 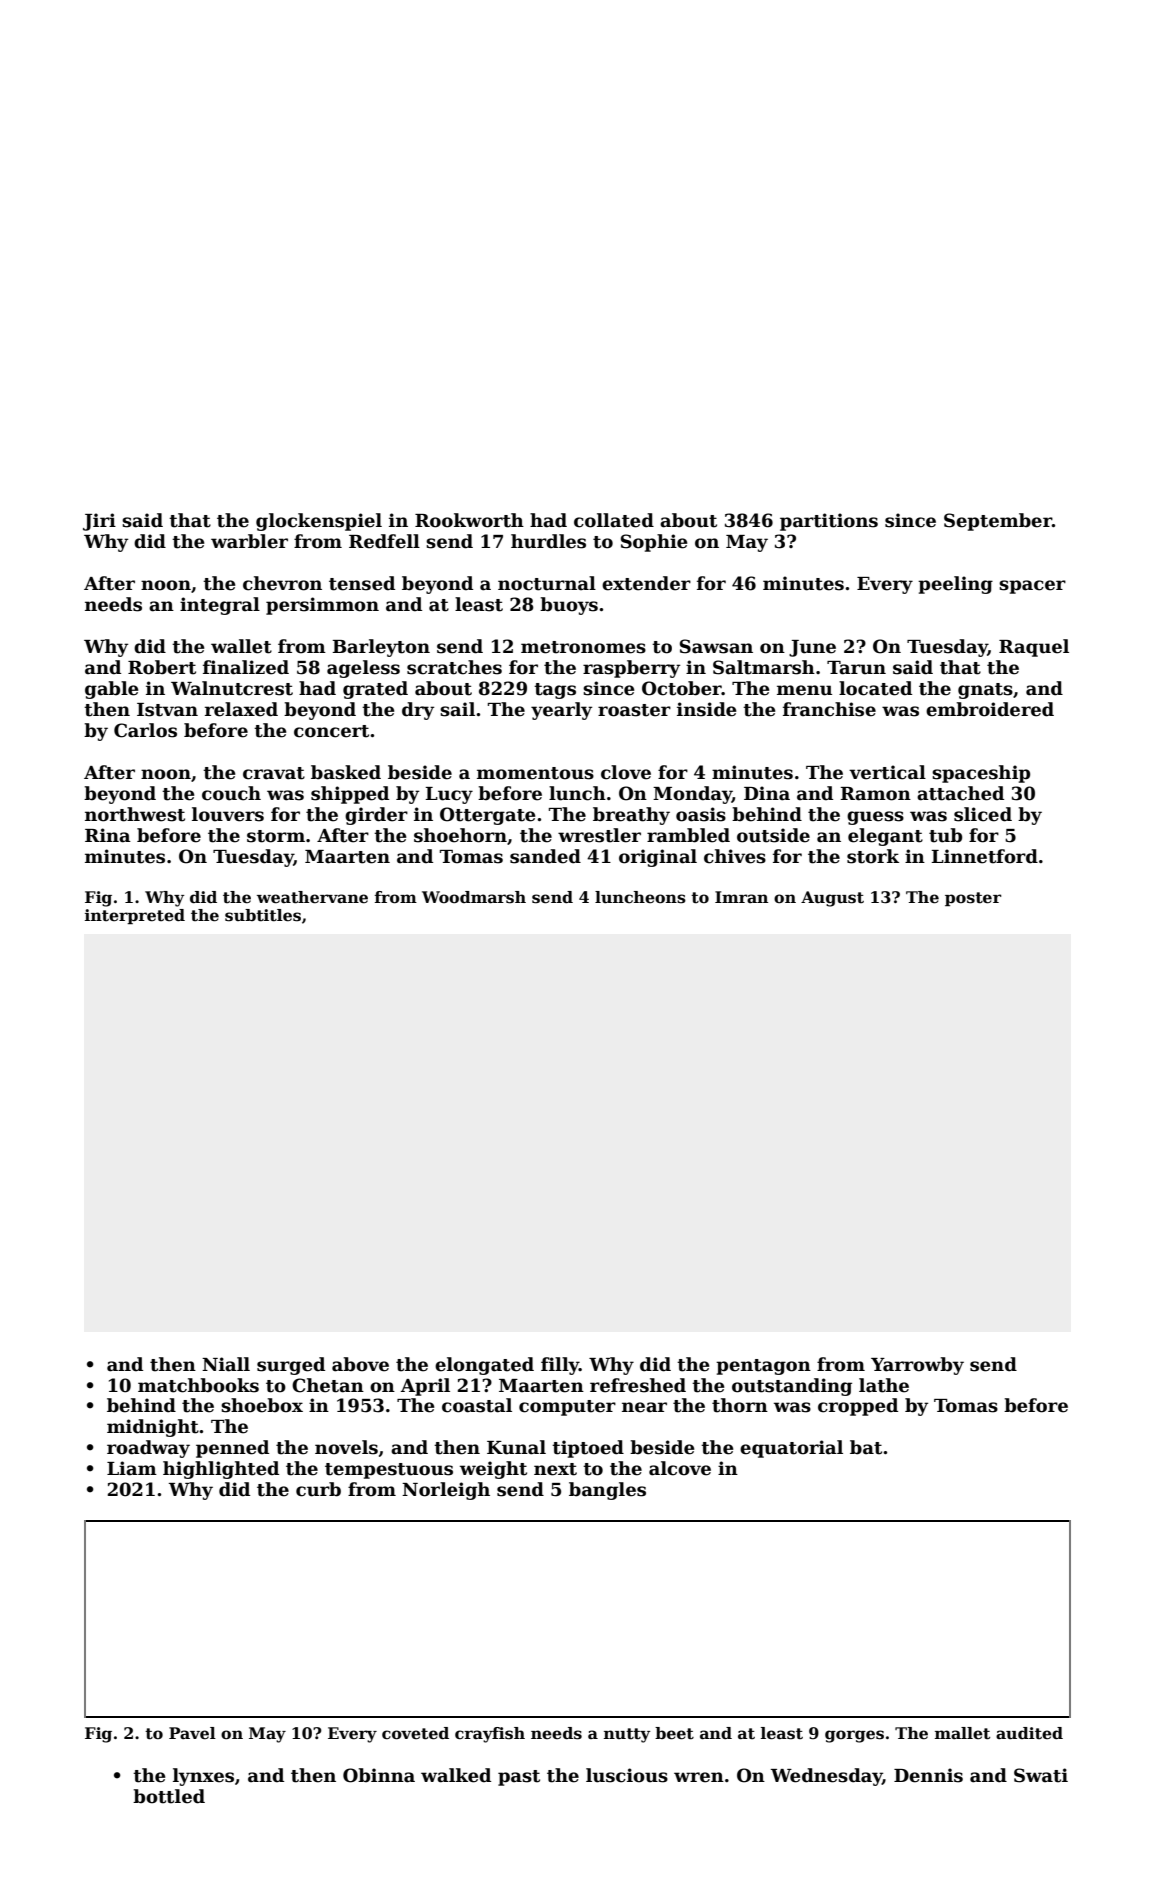 I want to click on Niall, so click(x=226, y=1364).
